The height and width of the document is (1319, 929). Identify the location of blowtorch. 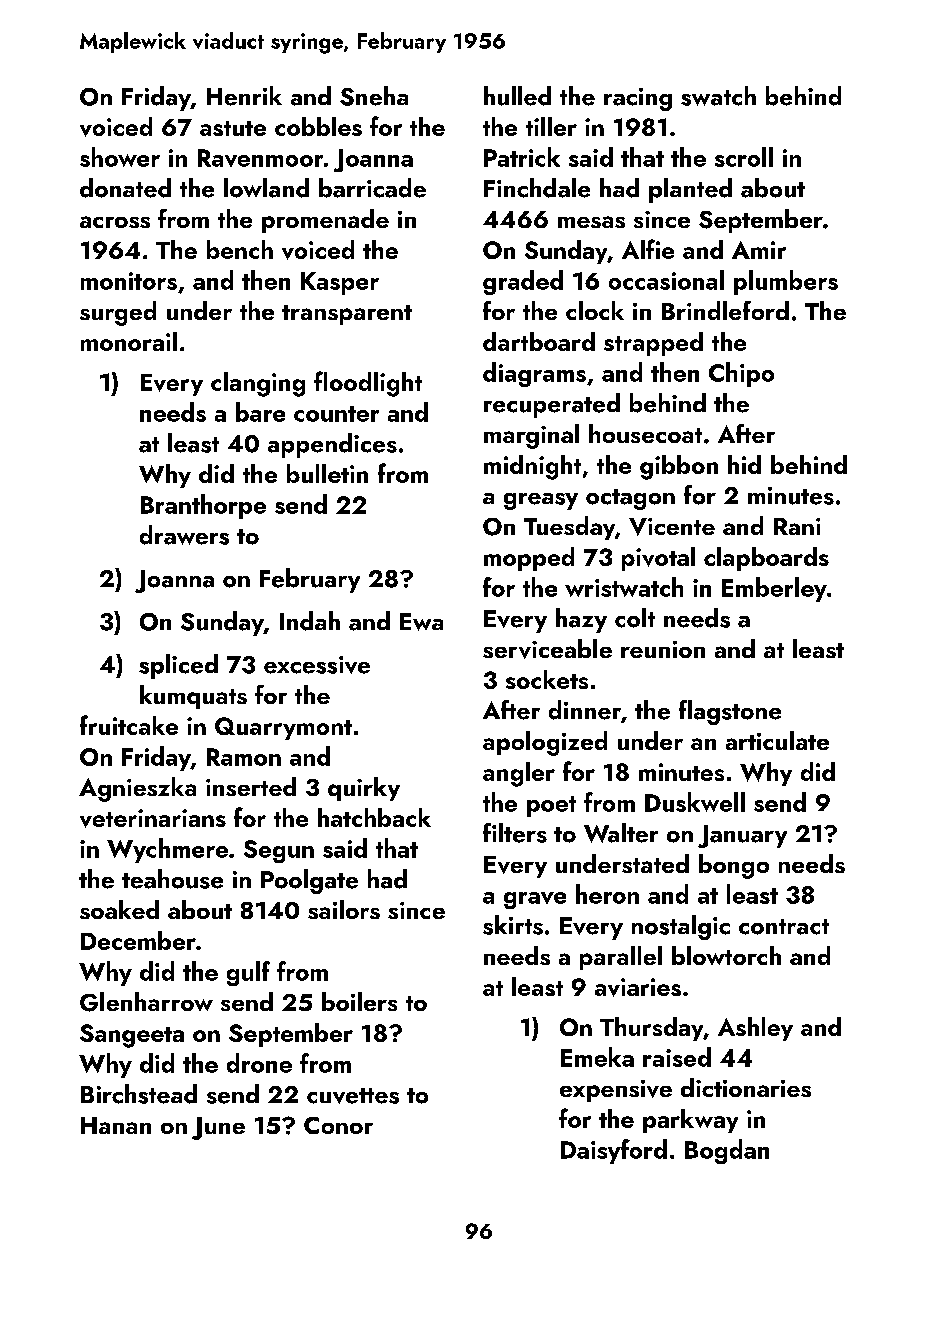
(726, 955).
